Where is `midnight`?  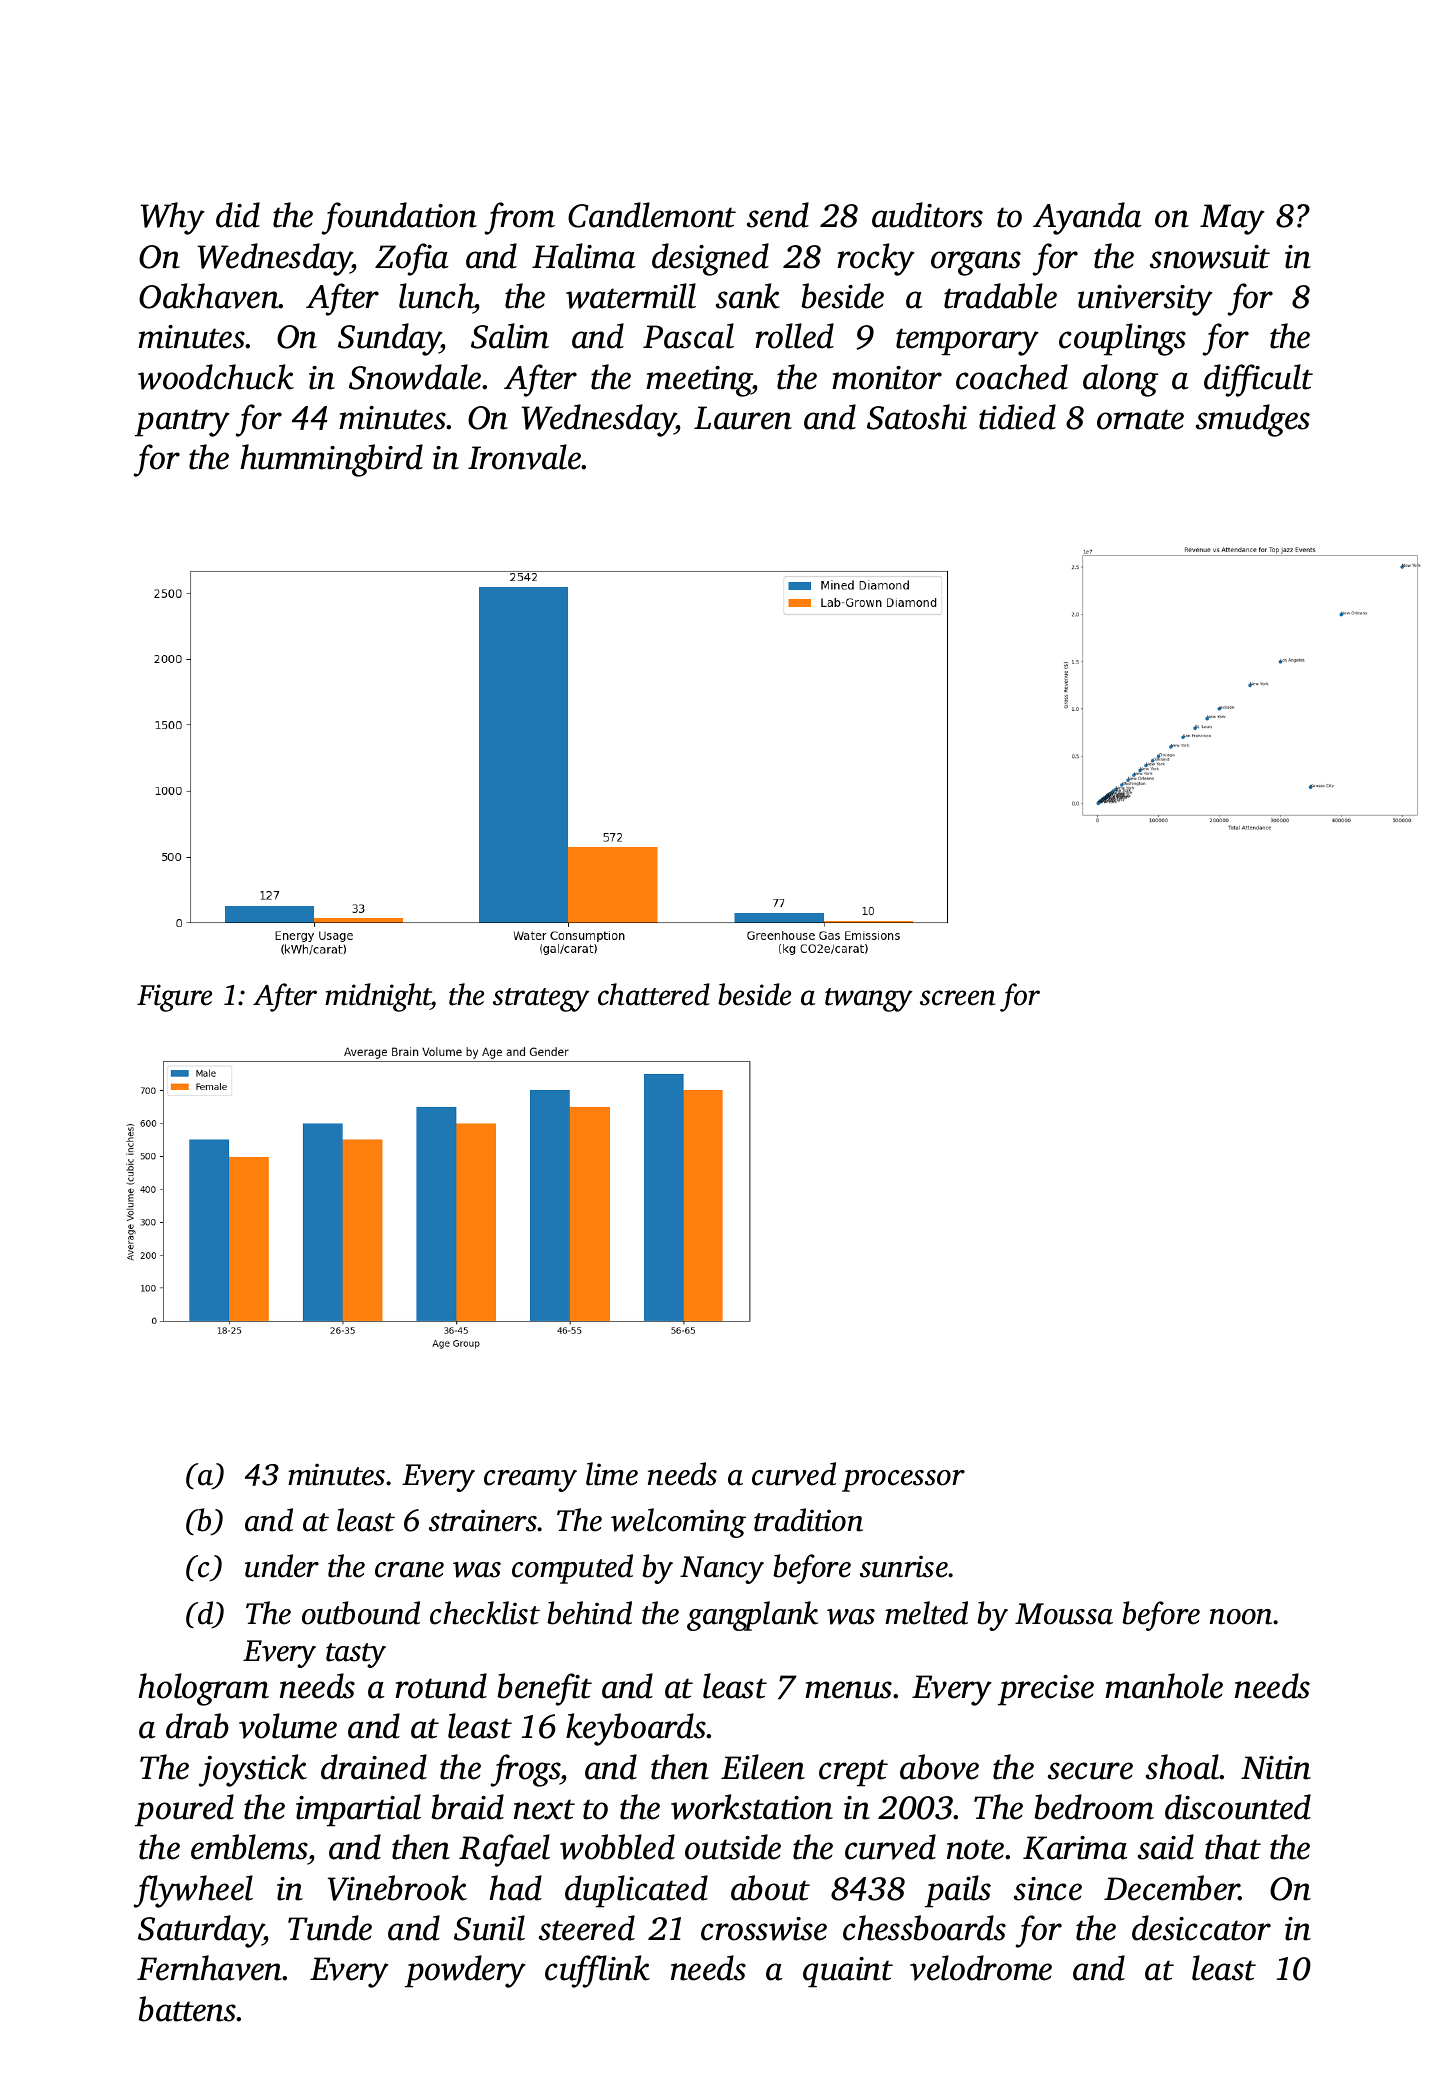 midnight is located at coordinates (378, 997).
